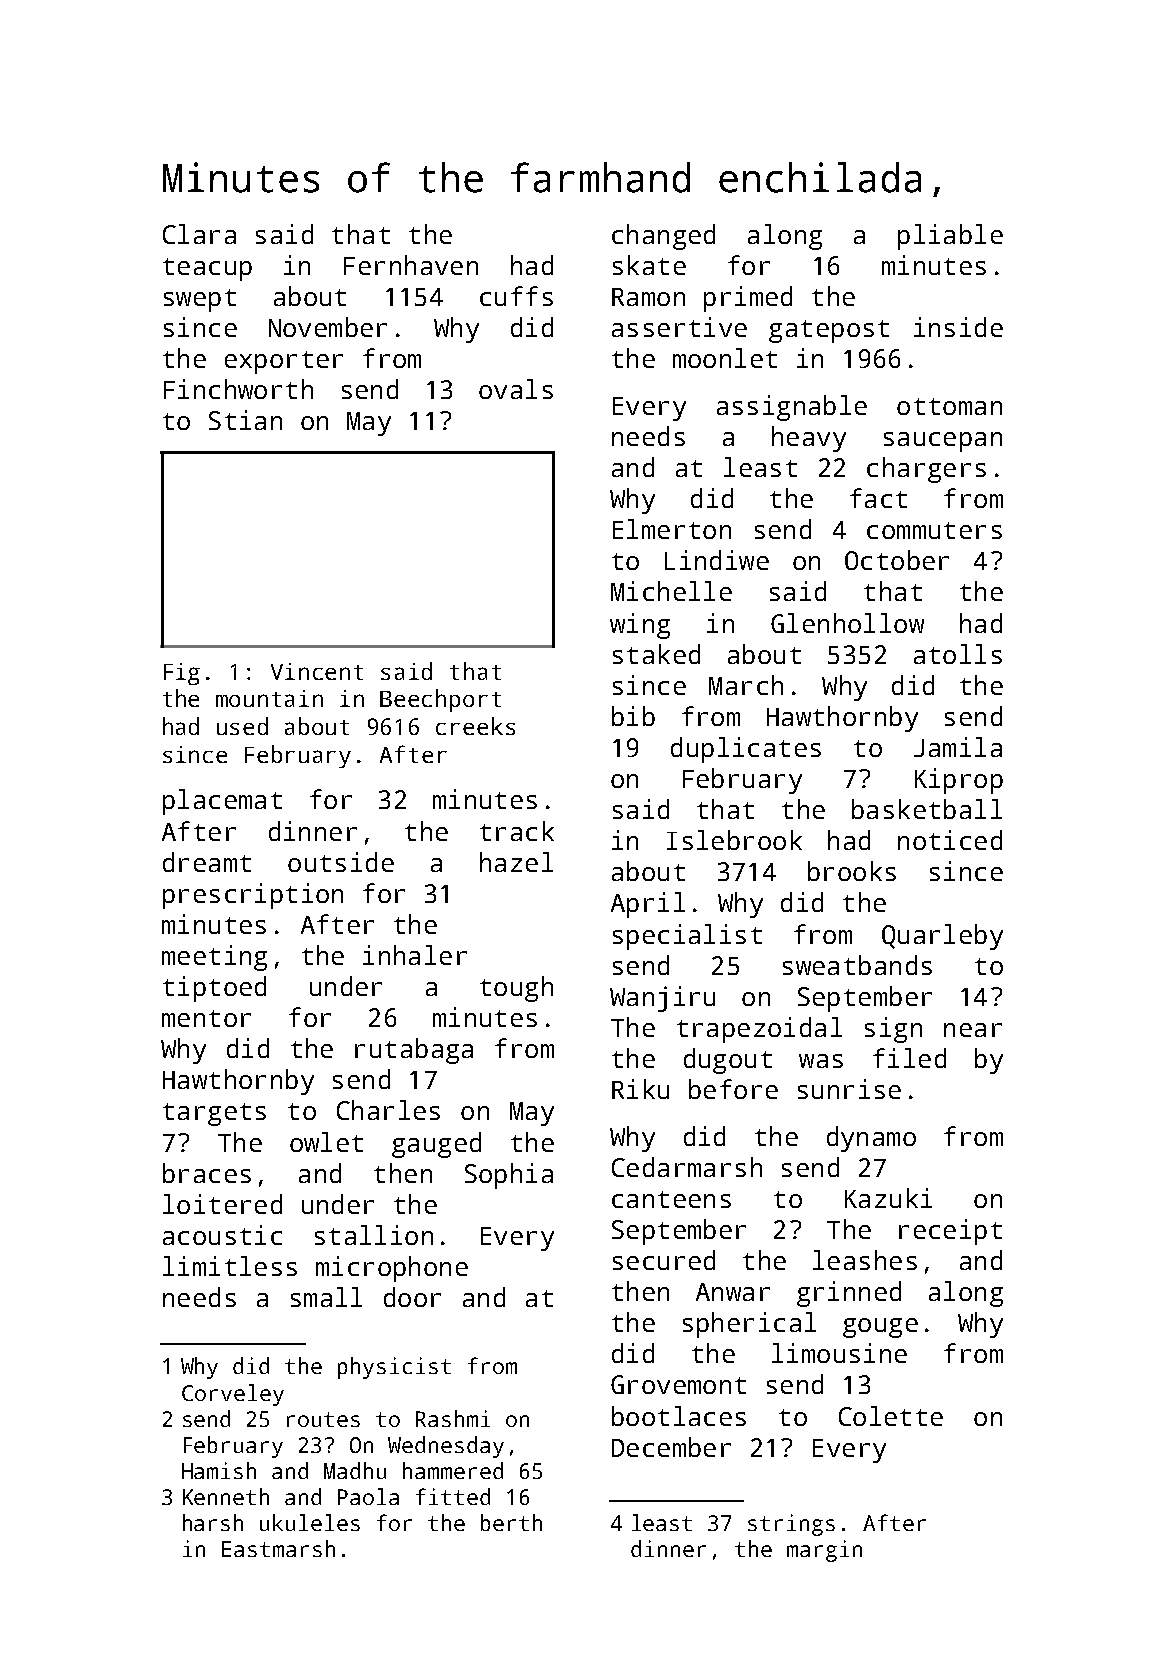  Describe the element at coordinates (958, 327) in the image. I see `inside` at that location.
